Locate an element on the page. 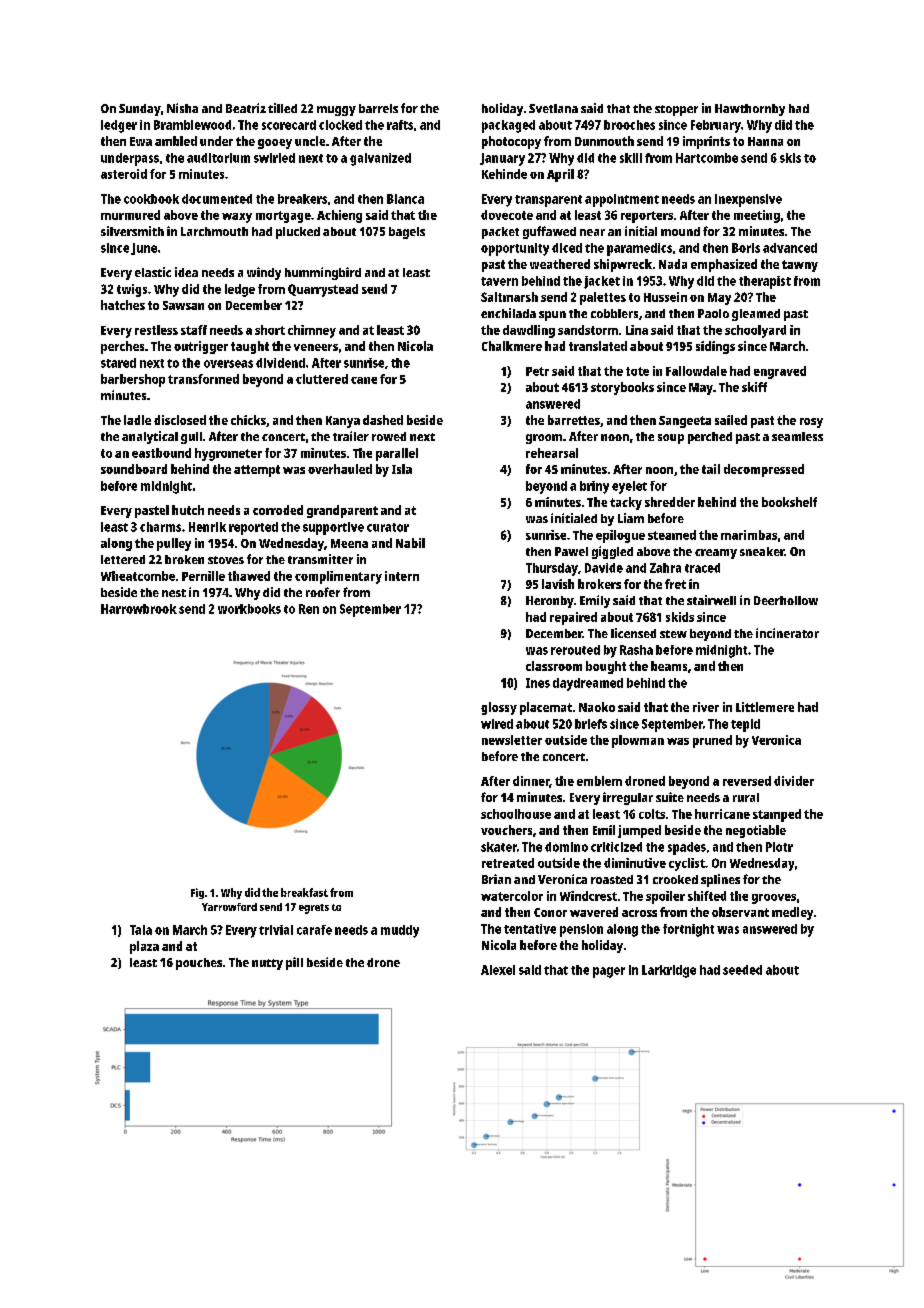 This document has width=924, height=1308. Nisha is located at coordinates (182, 108).
